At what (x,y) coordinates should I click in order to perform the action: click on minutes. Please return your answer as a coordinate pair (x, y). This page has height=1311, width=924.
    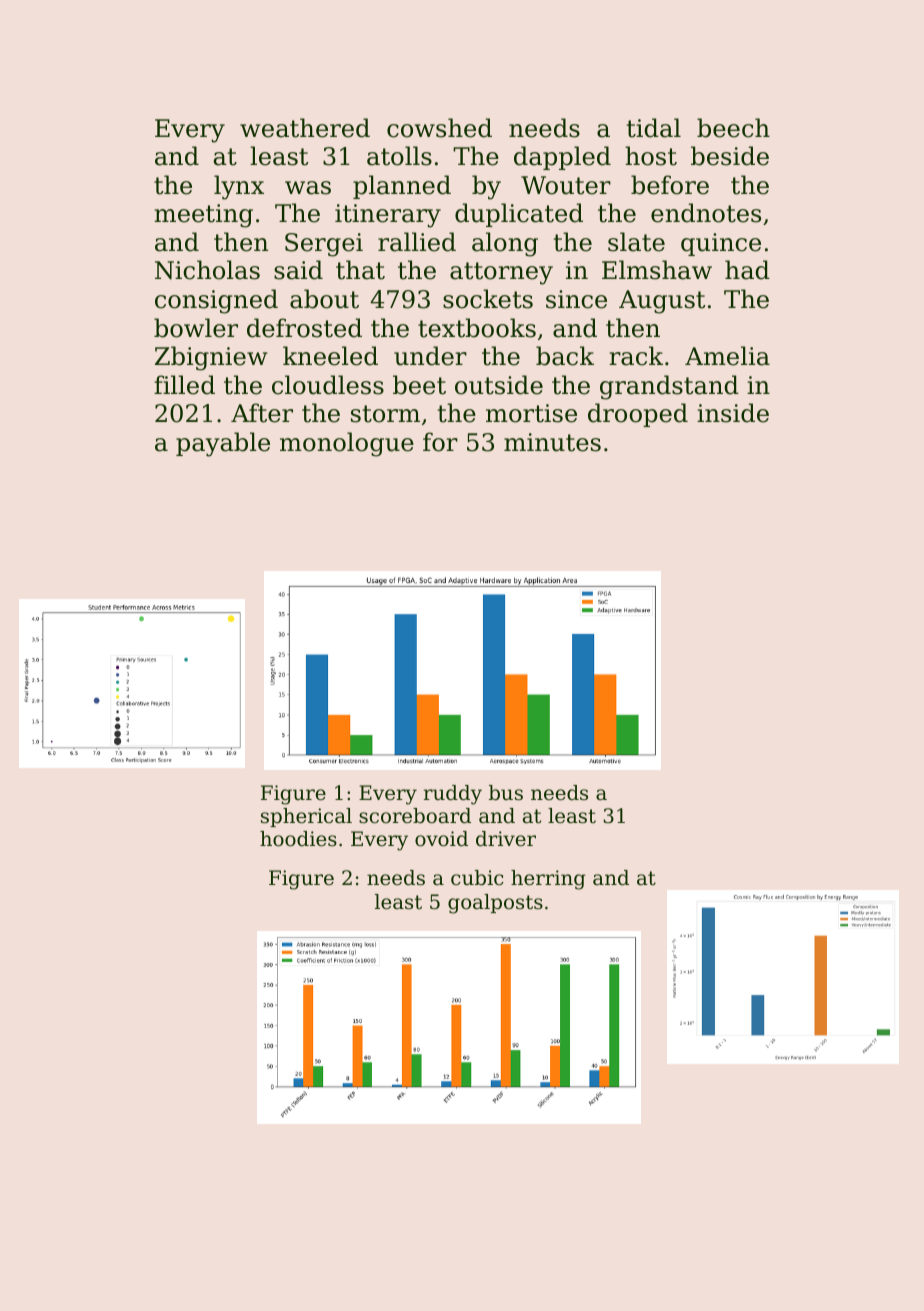
    Looking at the image, I should click on (552, 442).
